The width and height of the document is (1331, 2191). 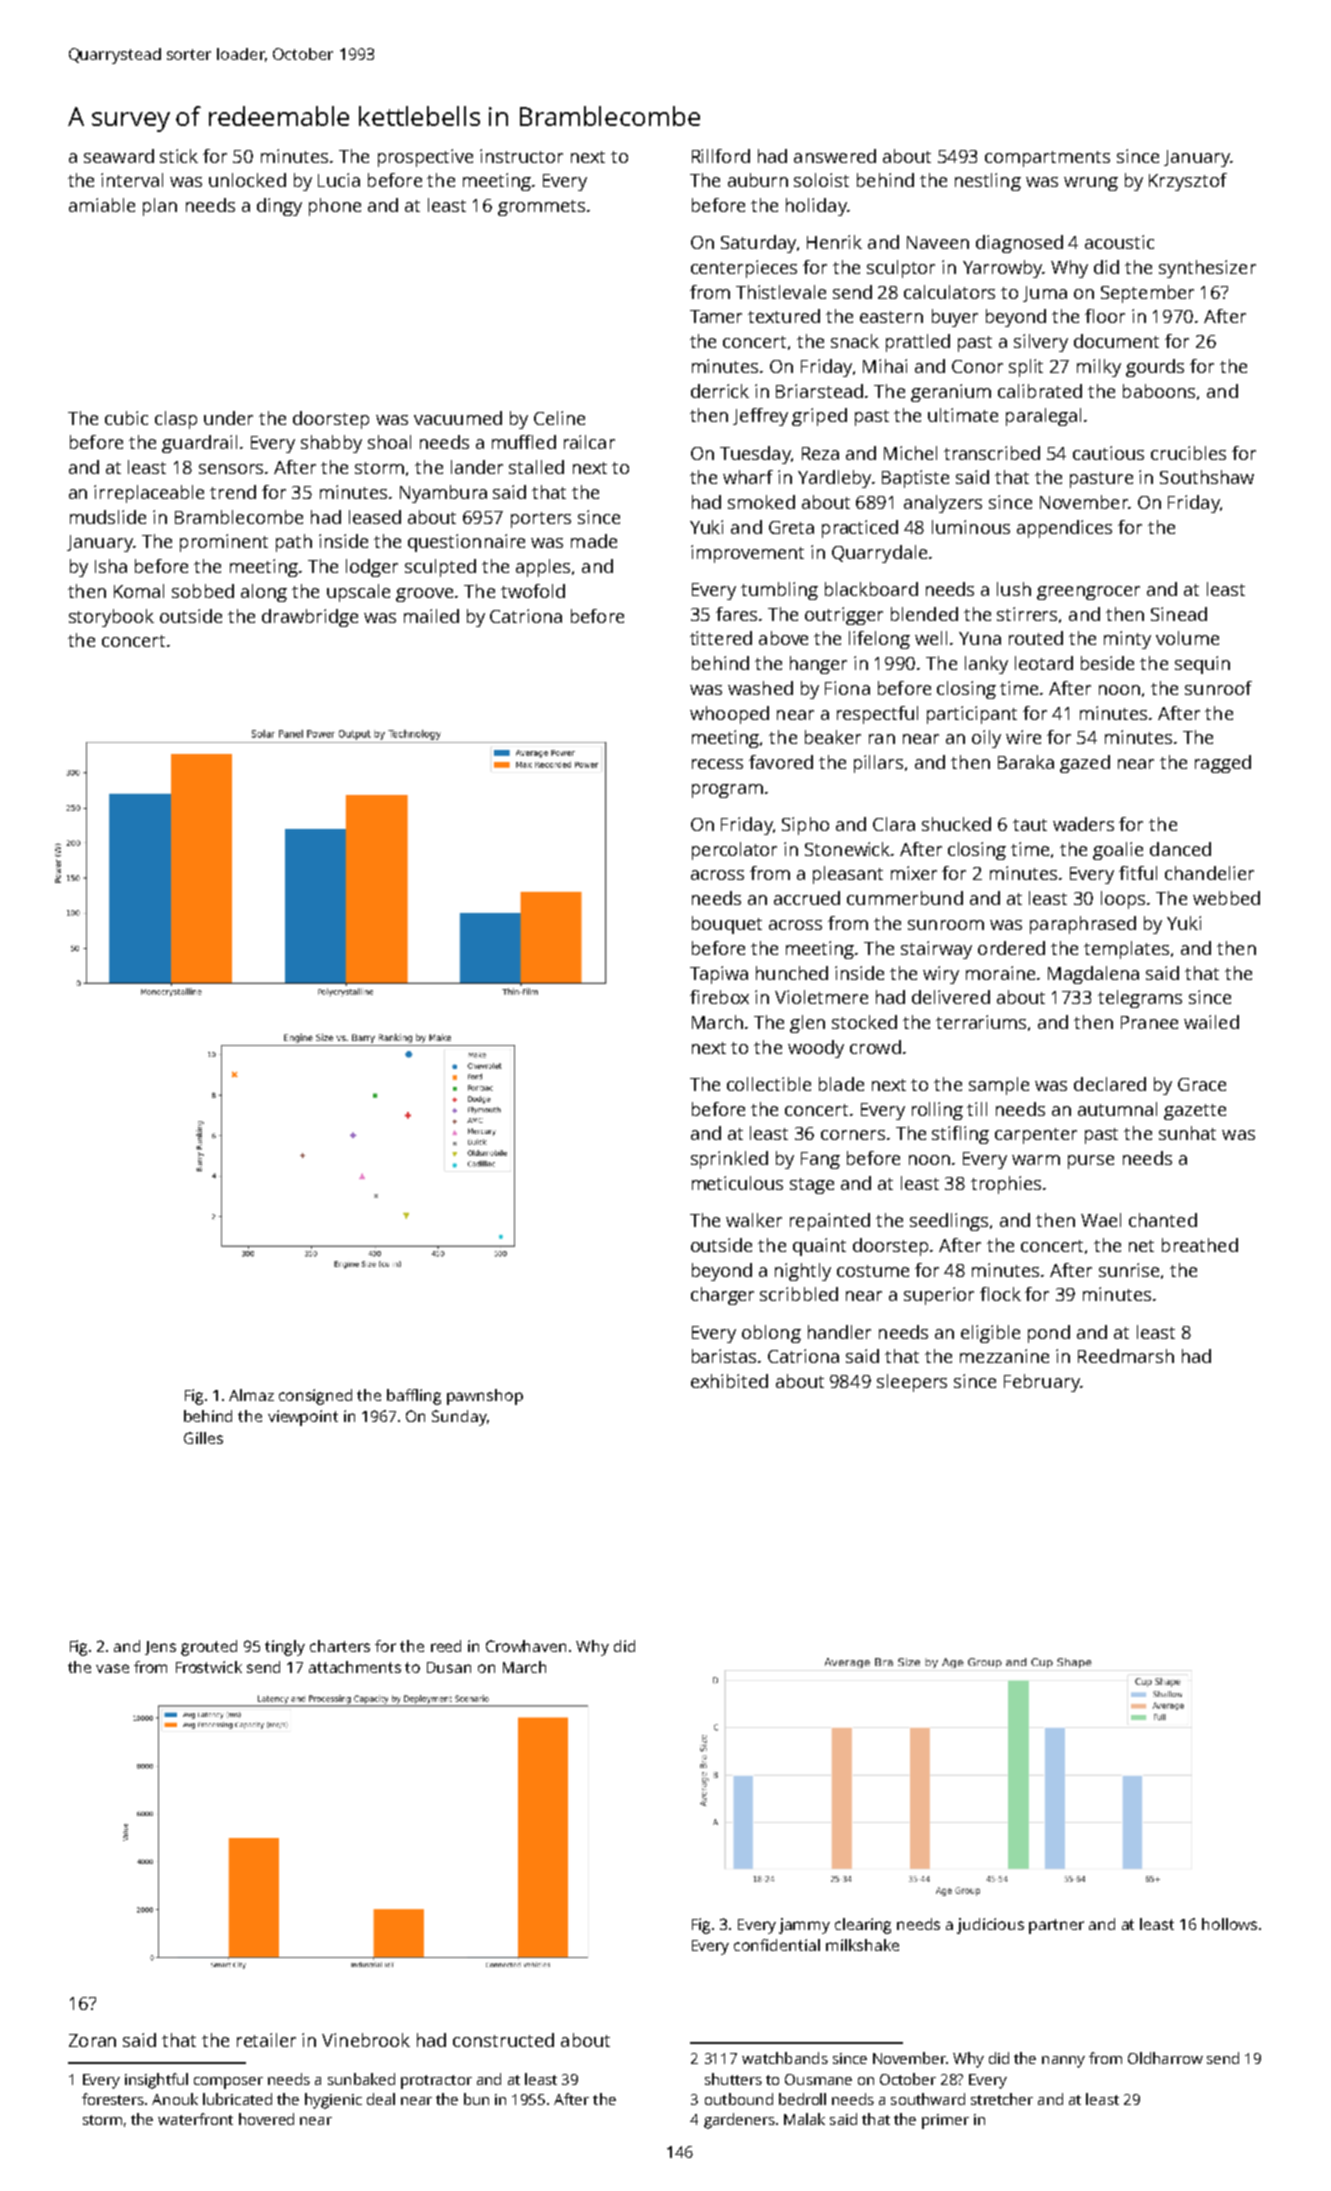 I want to click on fares, so click(x=736, y=614).
